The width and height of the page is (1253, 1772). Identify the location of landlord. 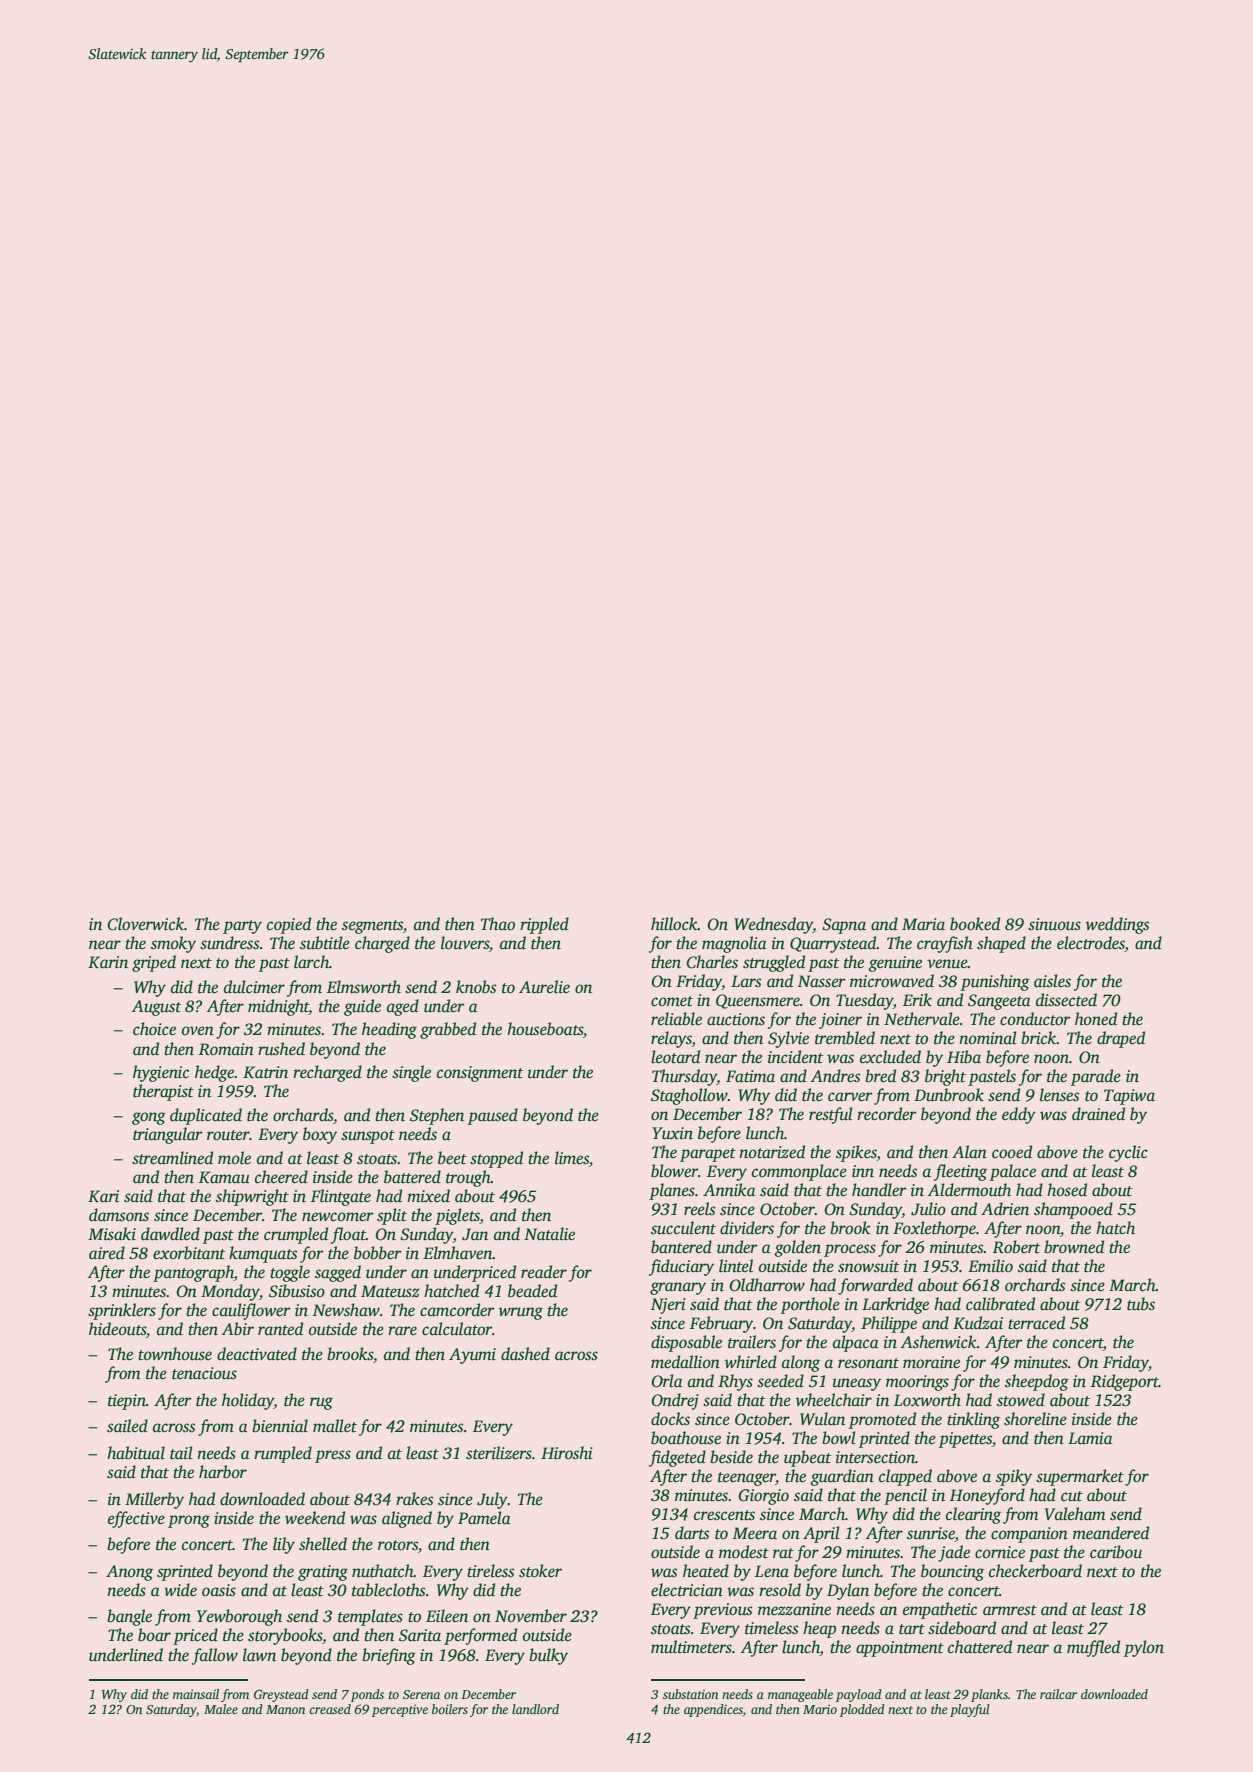
(535, 1709).
